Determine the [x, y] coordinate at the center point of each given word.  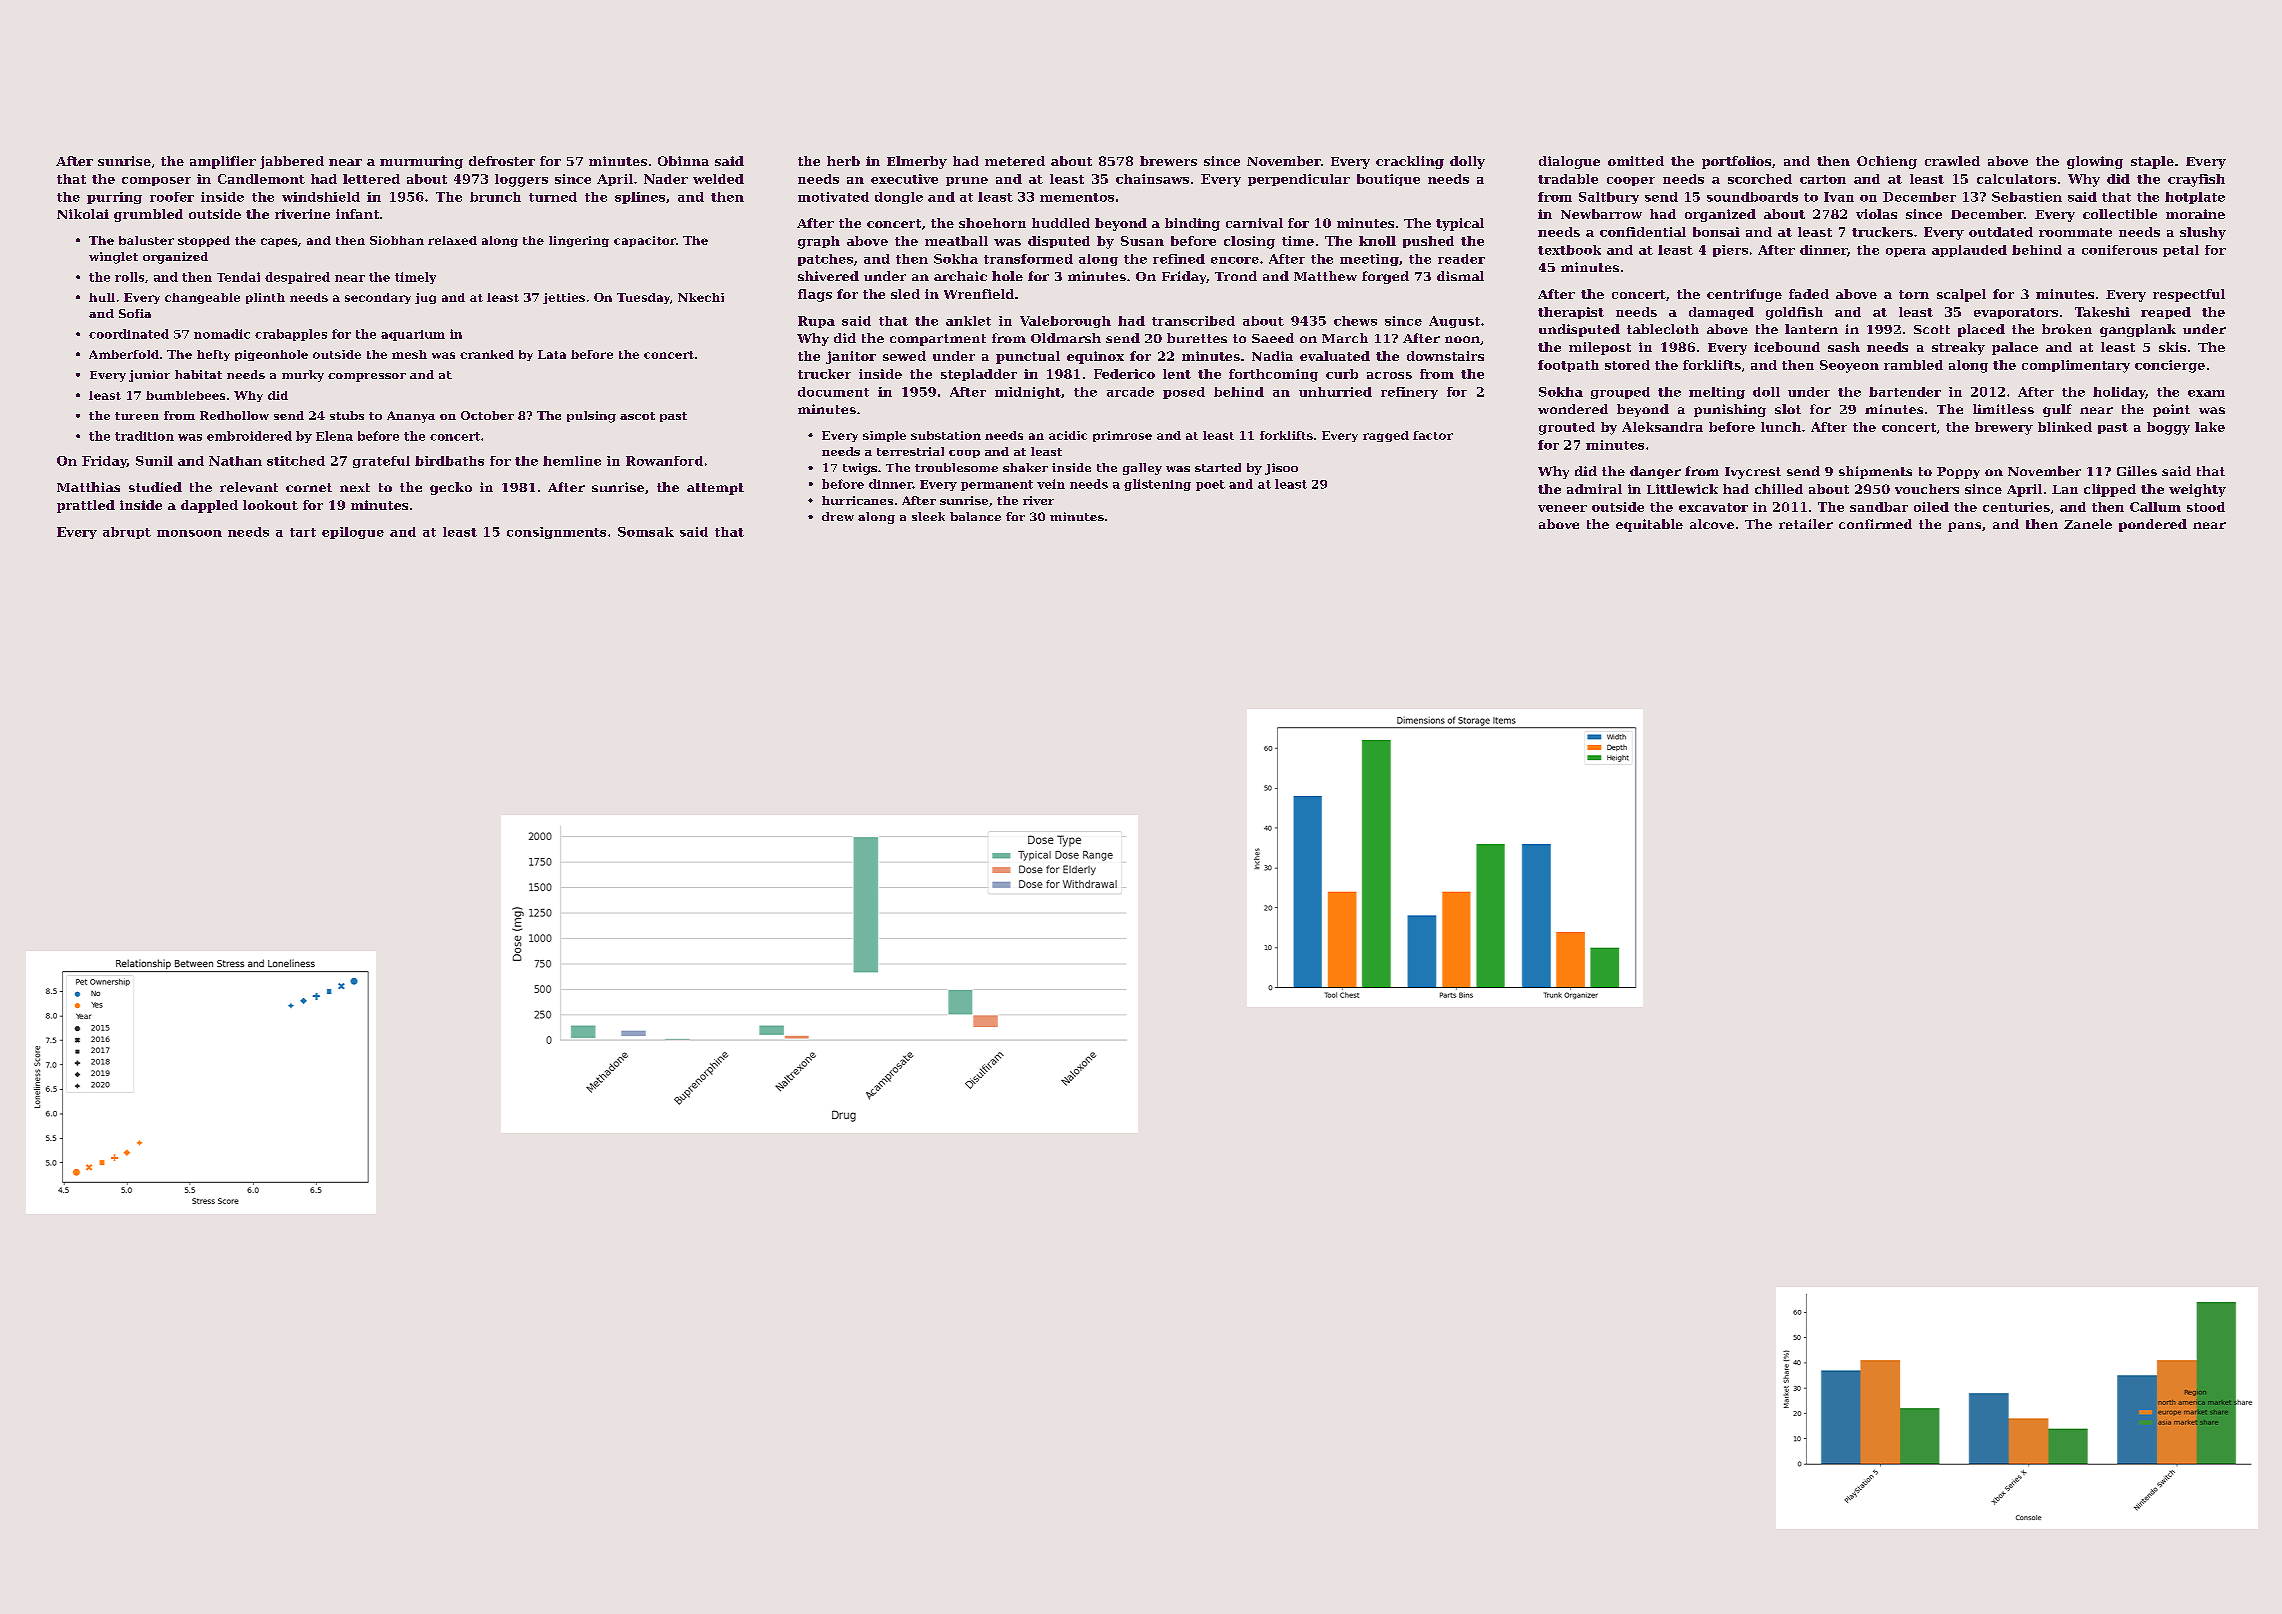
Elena [334, 436]
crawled [1952, 161]
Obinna [683, 161]
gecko [451, 488]
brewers [1168, 161]
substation [946, 435]
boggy [2168, 428]
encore [1235, 260]
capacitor [645, 241]
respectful [2189, 295]
